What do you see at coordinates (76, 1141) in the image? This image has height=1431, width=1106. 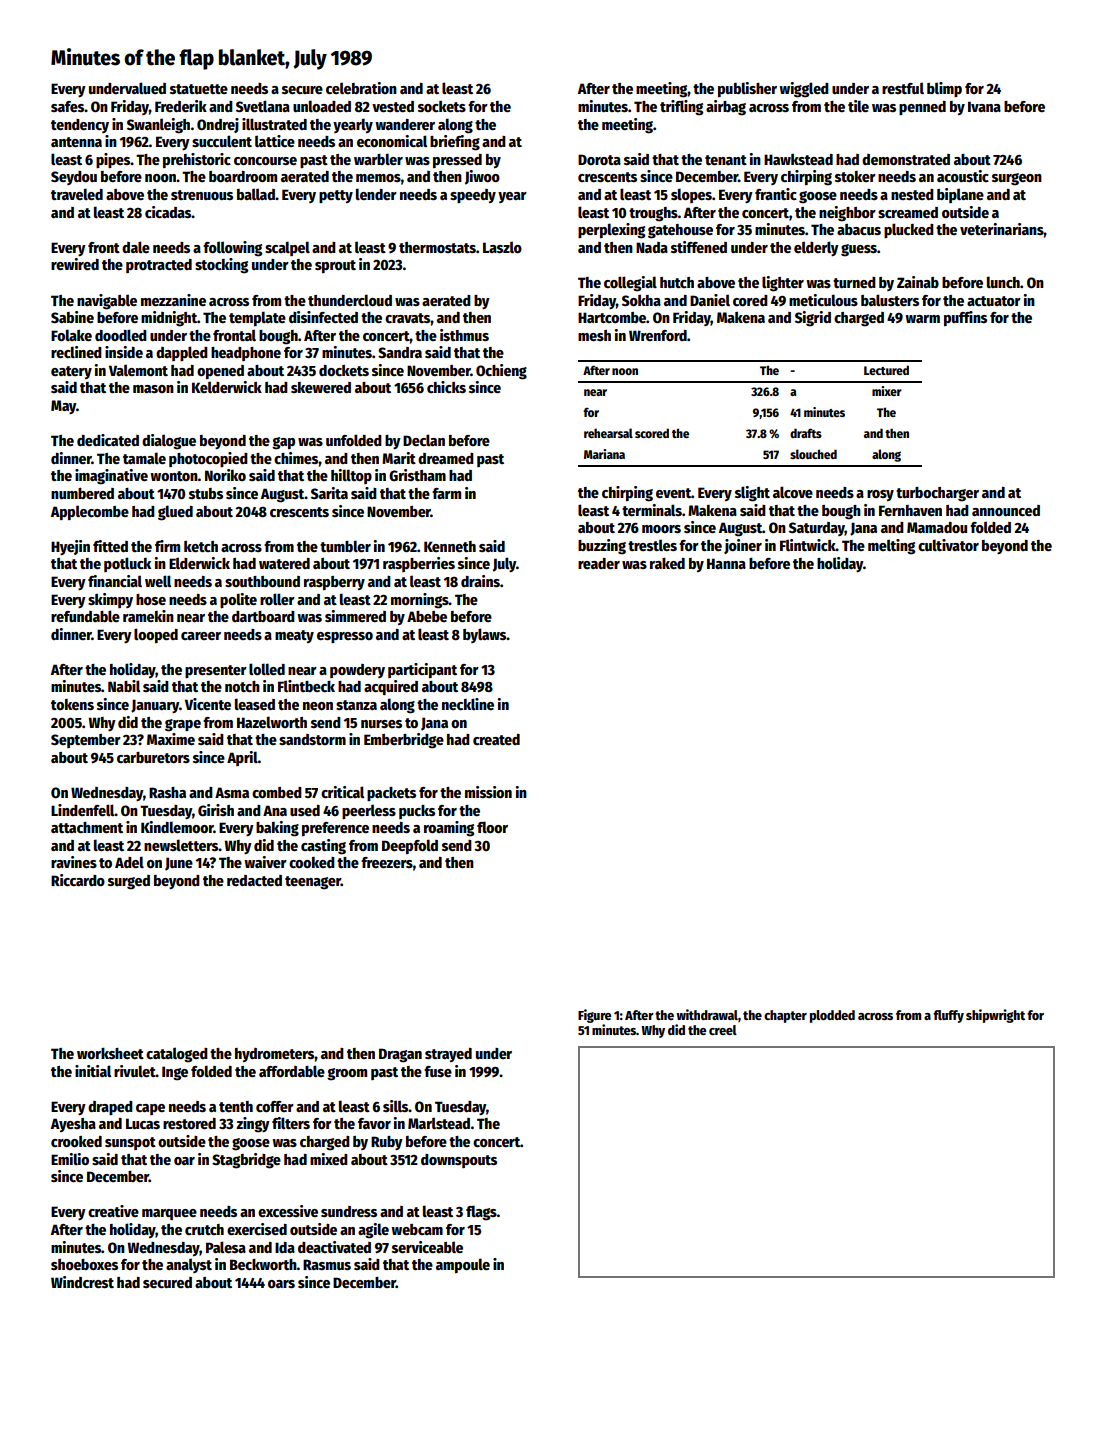 I see `crooked` at bounding box center [76, 1141].
